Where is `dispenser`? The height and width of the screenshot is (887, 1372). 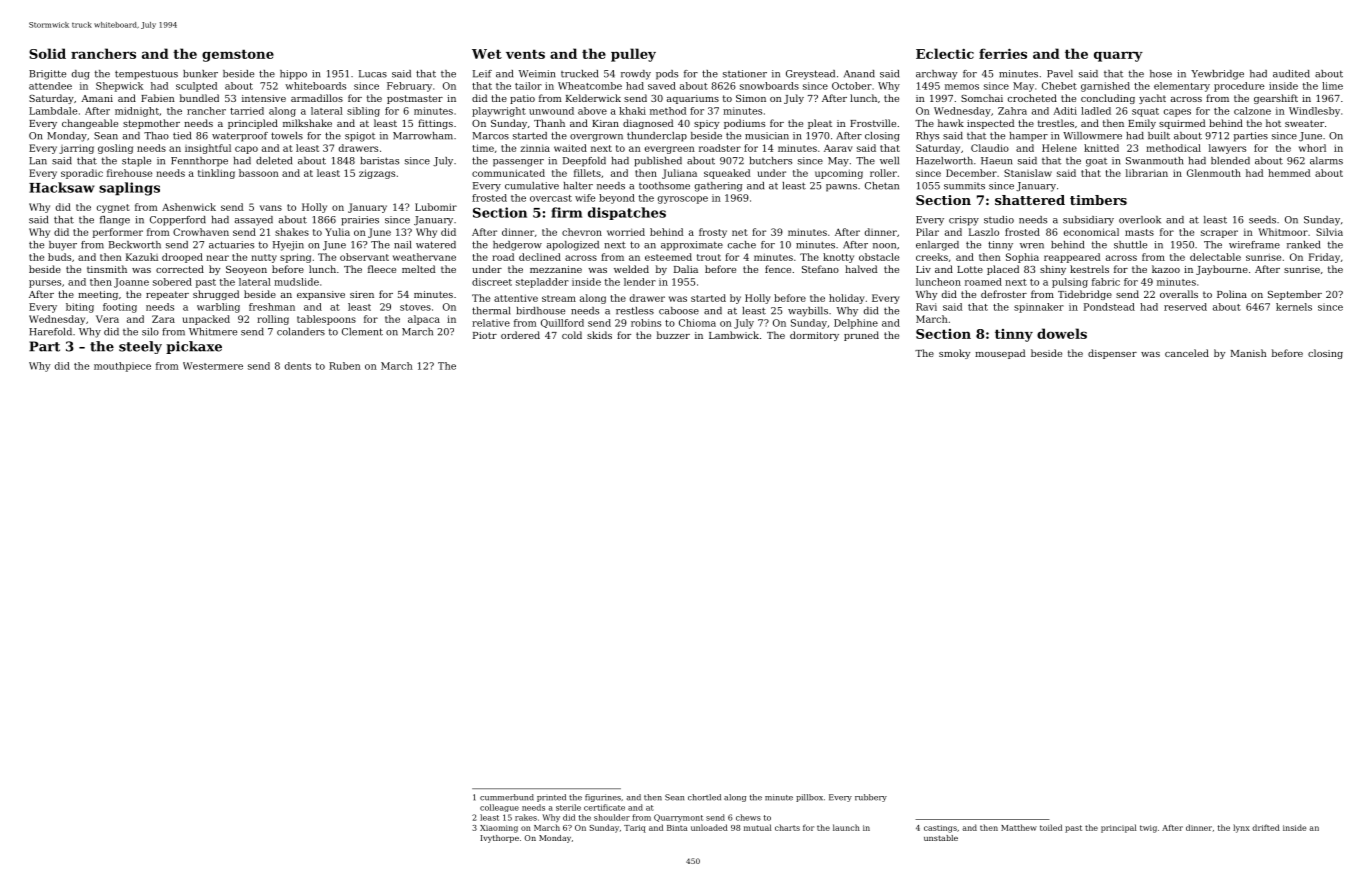
dispenser is located at coordinates (1112, 354).
